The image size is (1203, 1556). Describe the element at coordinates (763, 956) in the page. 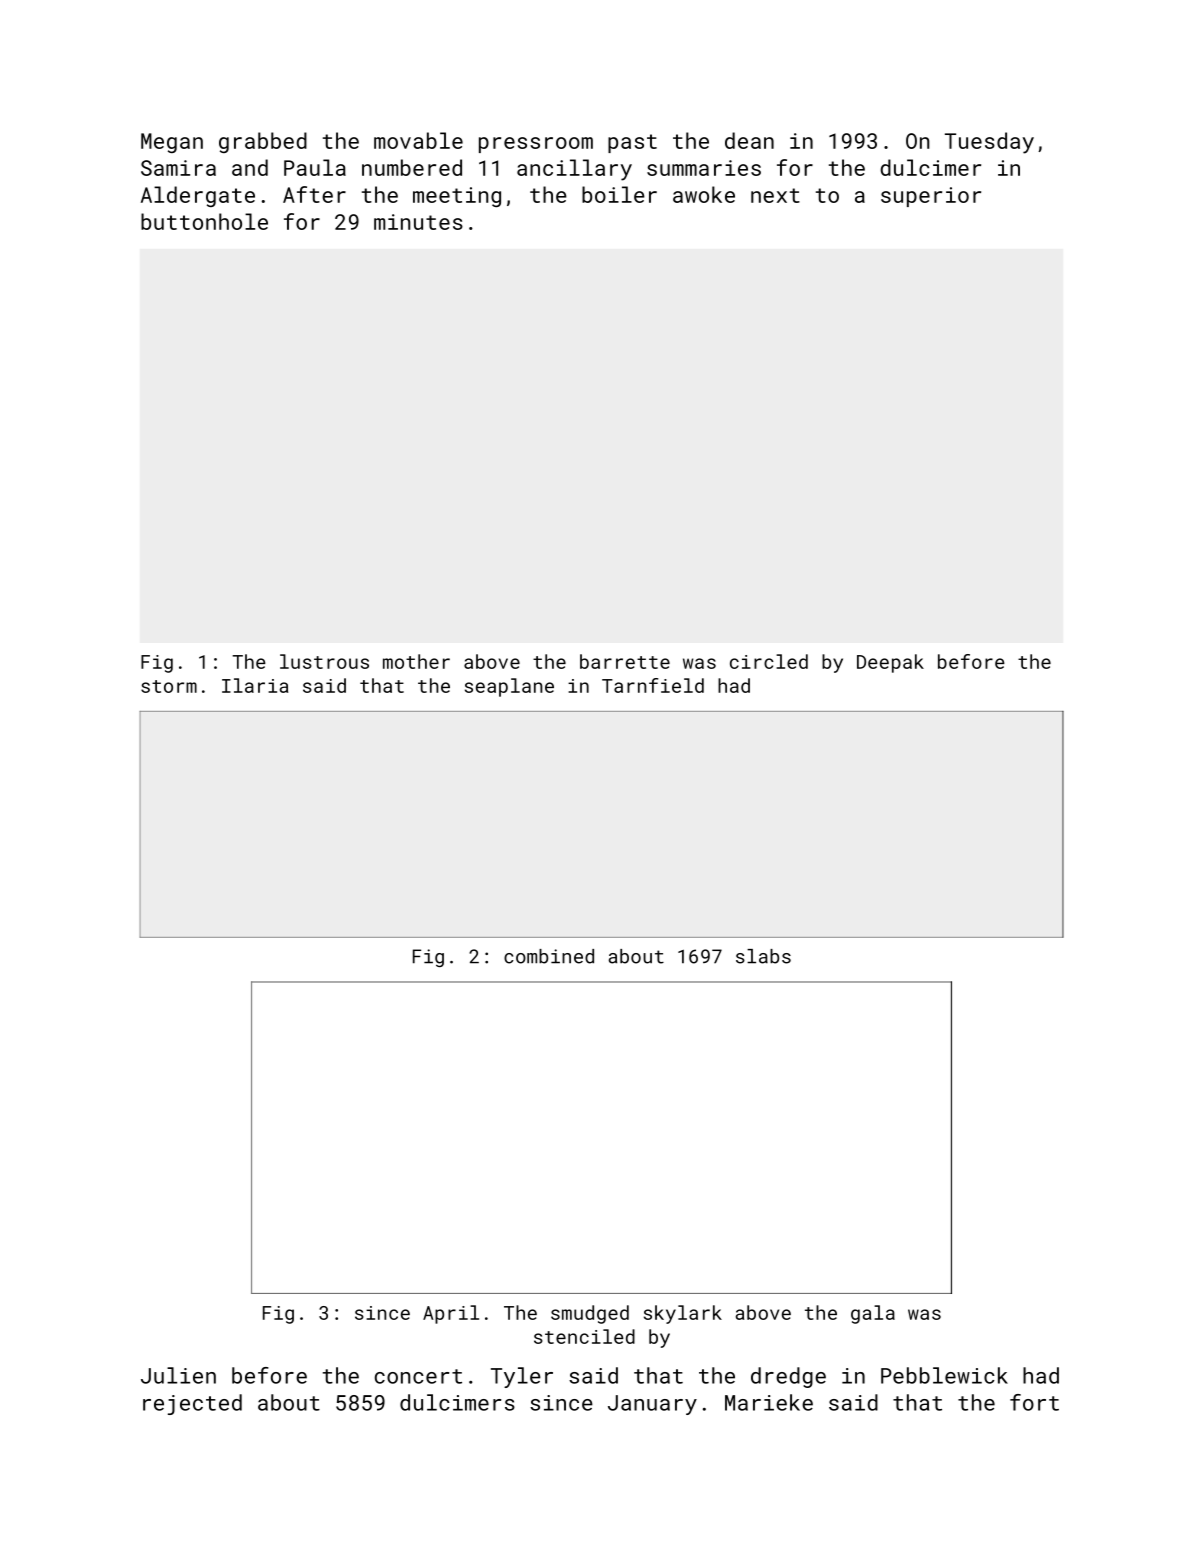

I see `slabs` at that location.
